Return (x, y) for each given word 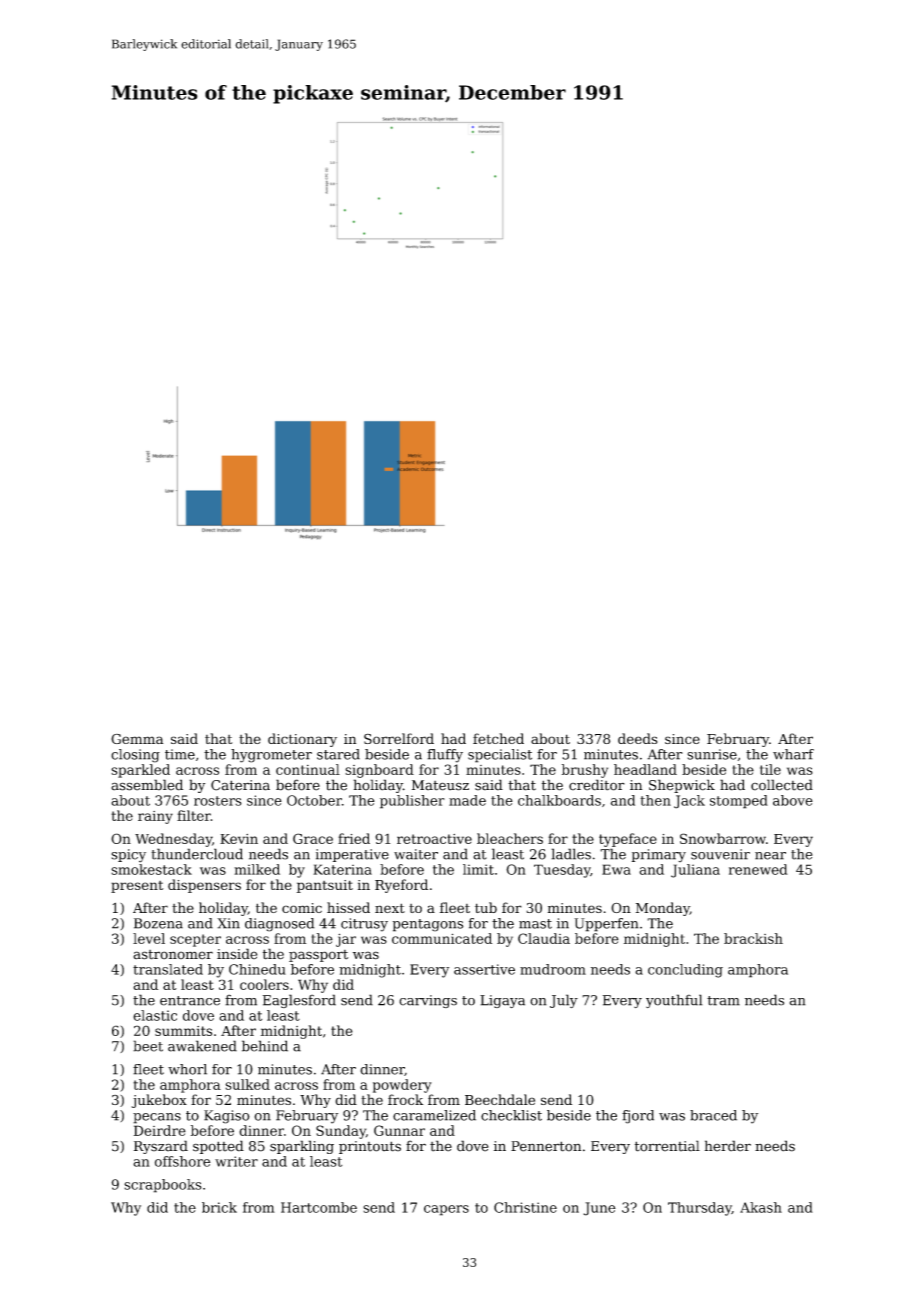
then (655, 800)
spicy (129, 856)
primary (659, 855)
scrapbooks (163, 1186)
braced (713, 1115)
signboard (379, 771)
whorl (187, 1069)
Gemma (137, 739)
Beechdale (500, 1099)
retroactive (434, 839)
